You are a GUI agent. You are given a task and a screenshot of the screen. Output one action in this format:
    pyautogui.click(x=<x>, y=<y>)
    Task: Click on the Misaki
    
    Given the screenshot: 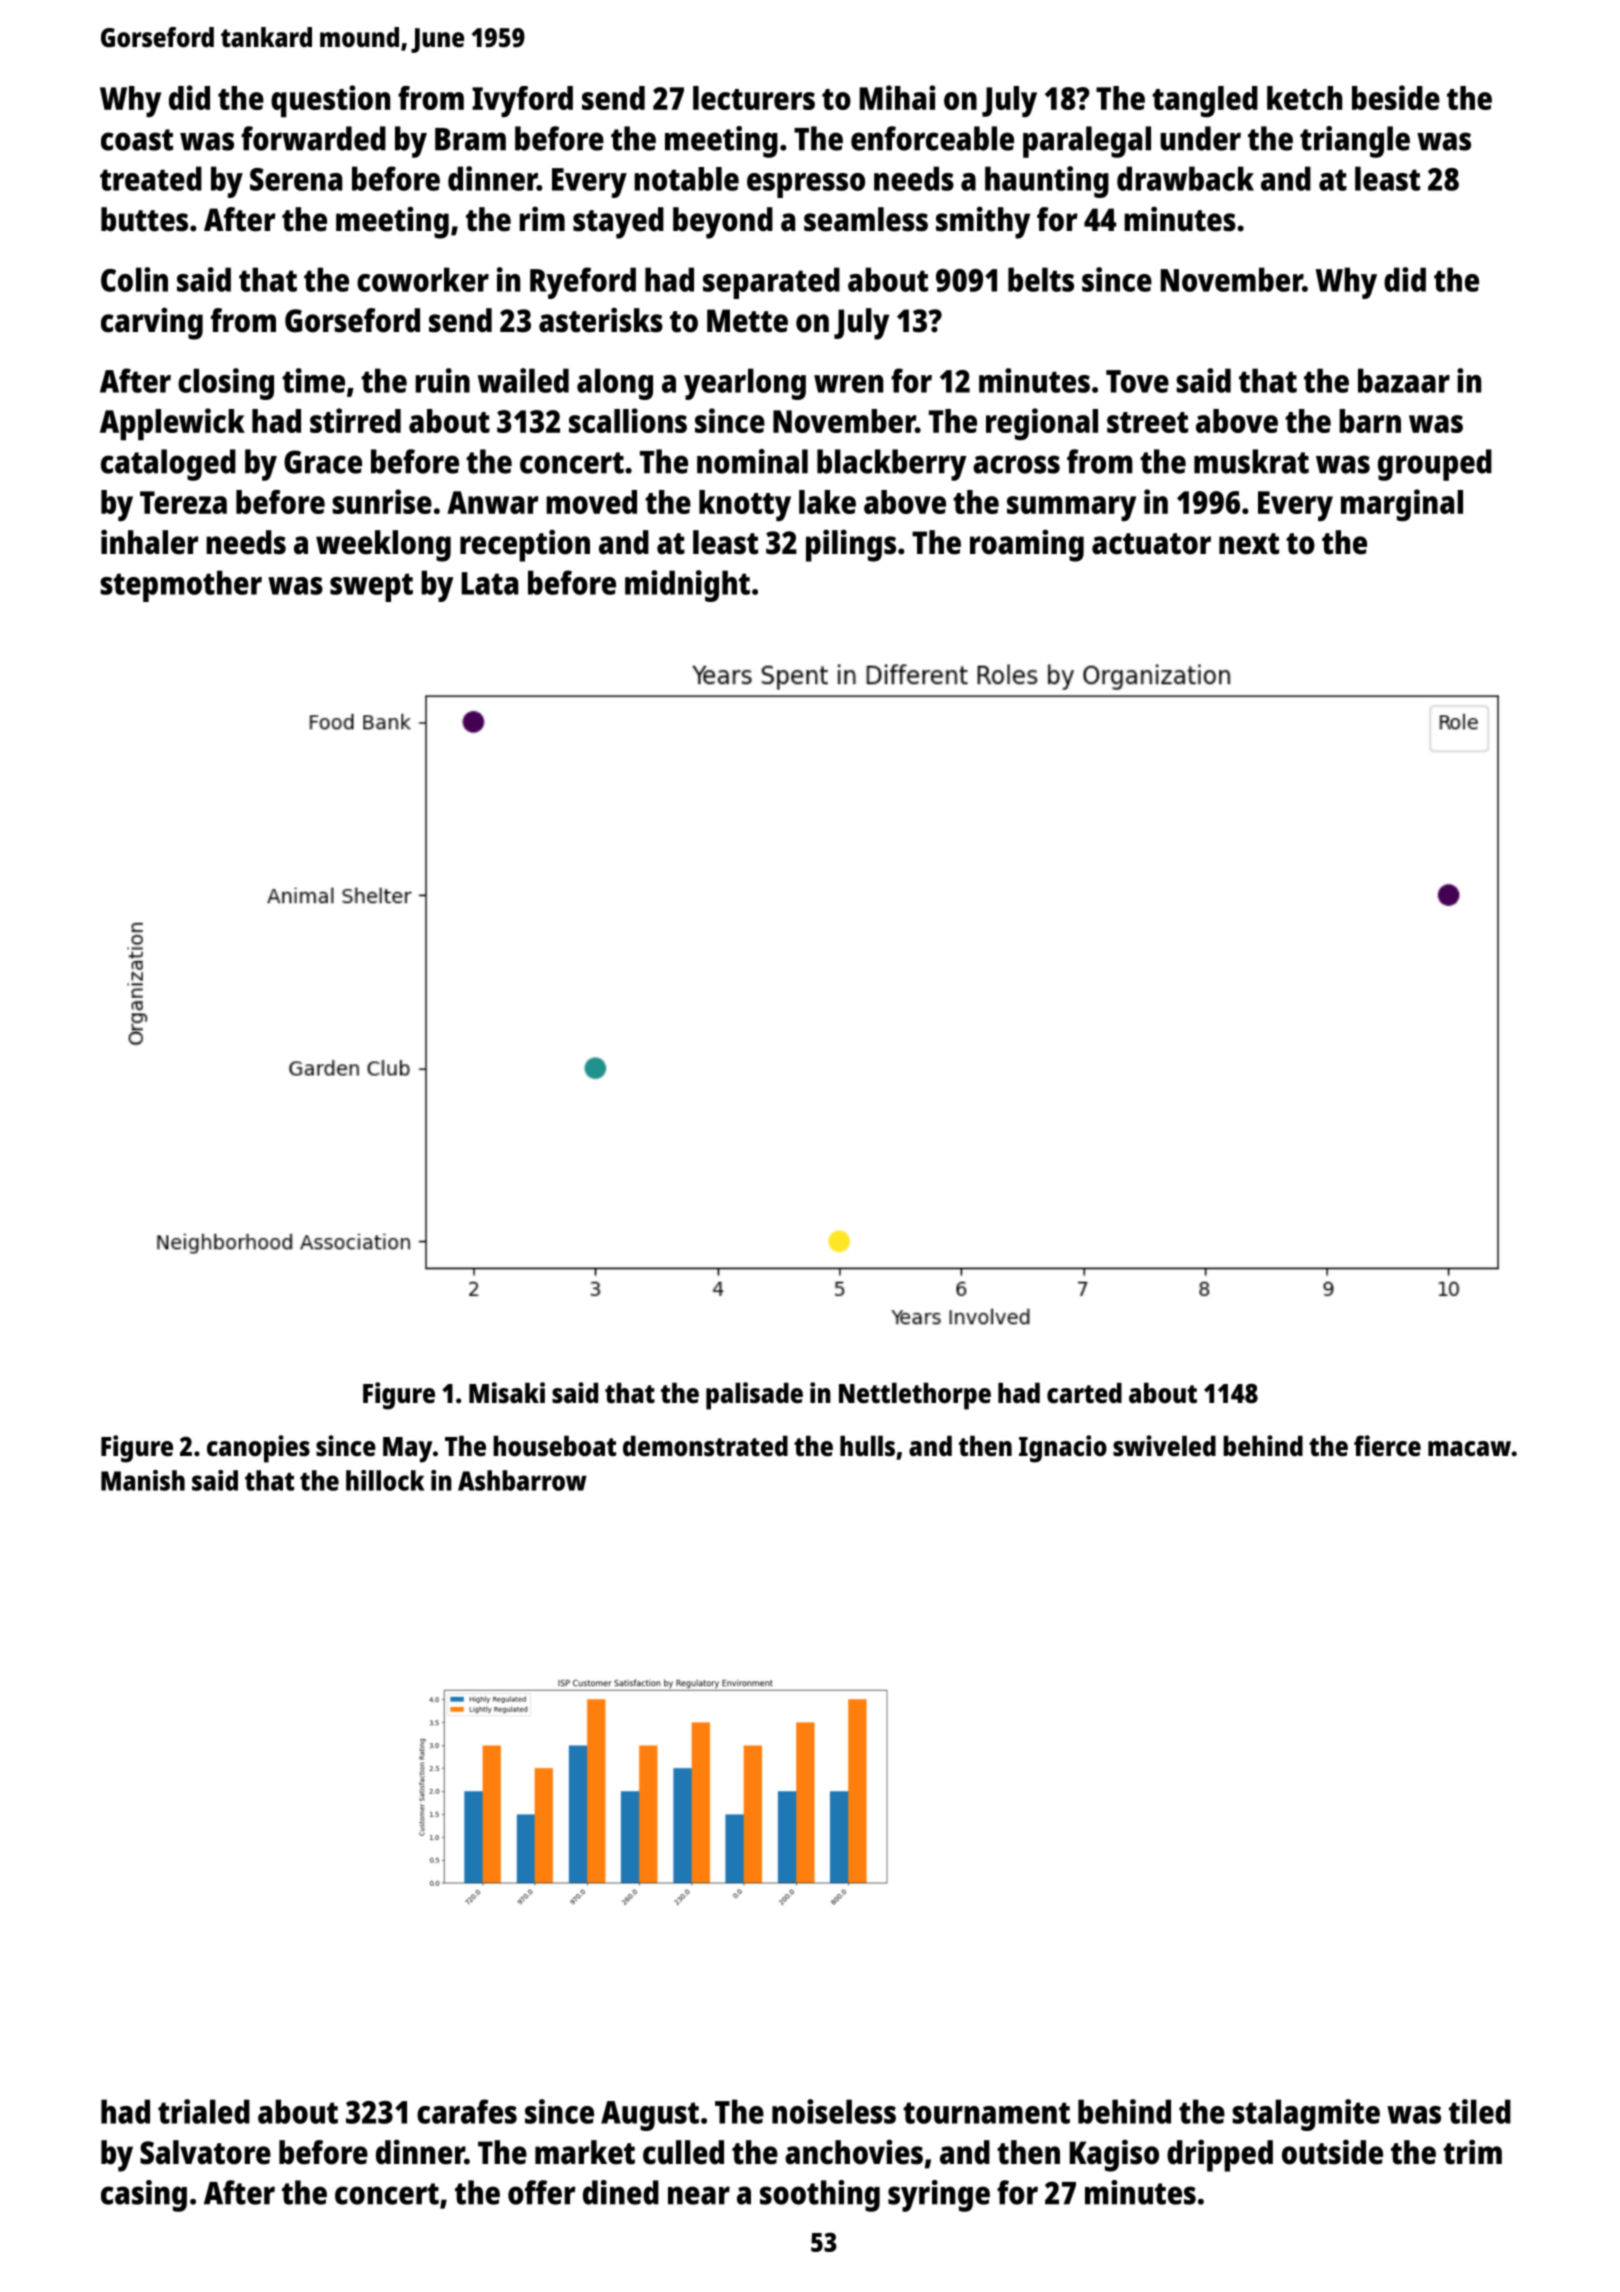 What is the action you would take?
    pyautogui.click(x=507, y=1392)
